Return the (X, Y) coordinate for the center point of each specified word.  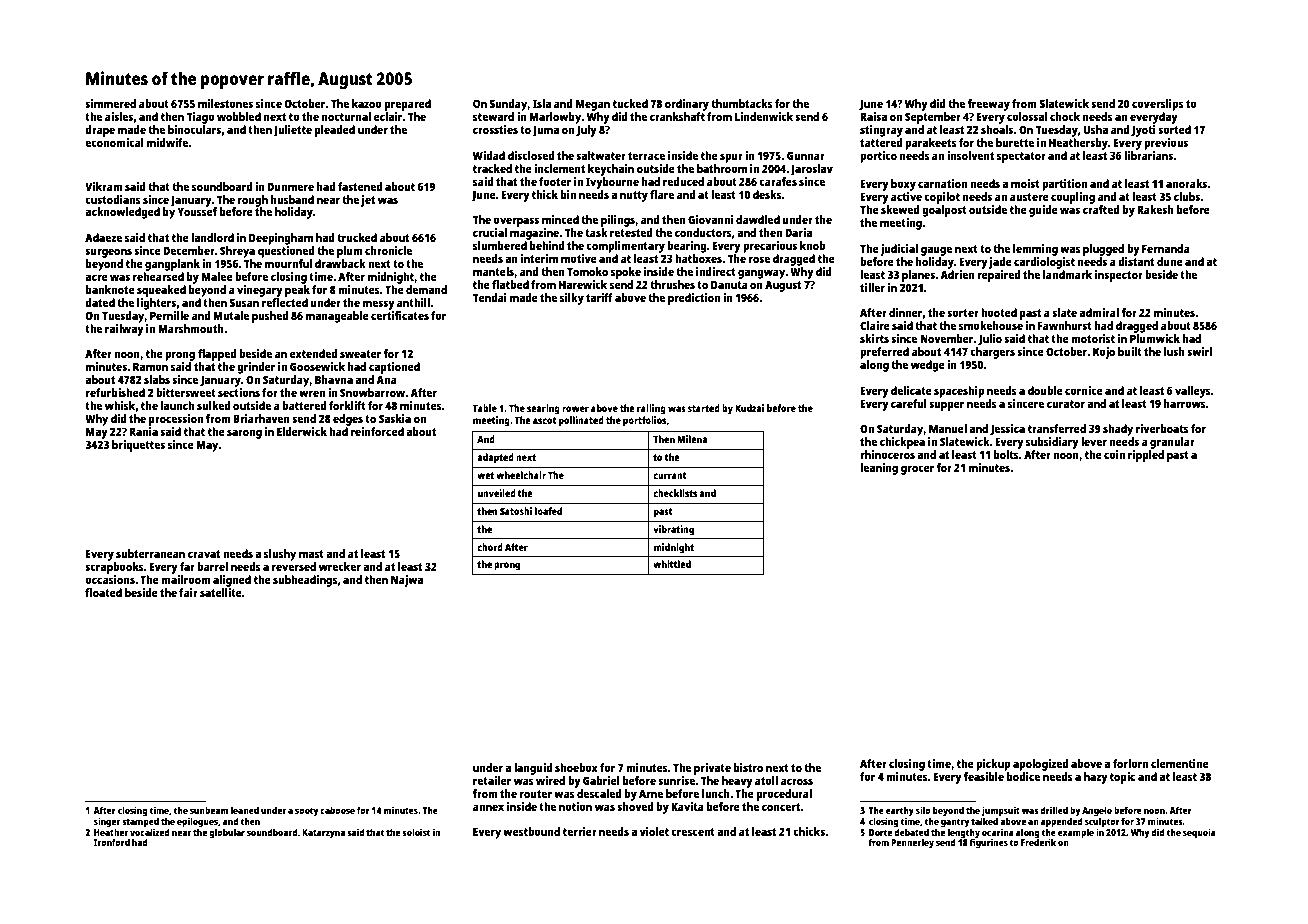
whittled (672, 564)
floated (103, 592)
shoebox (576, 767)
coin (1114, 454)
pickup (993, 765)
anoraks (1187, 183)
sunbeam (209, 810)
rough (253, 201)
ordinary (687, 105)
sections (239, 392)
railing (651, 409)
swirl (1199, 351)
